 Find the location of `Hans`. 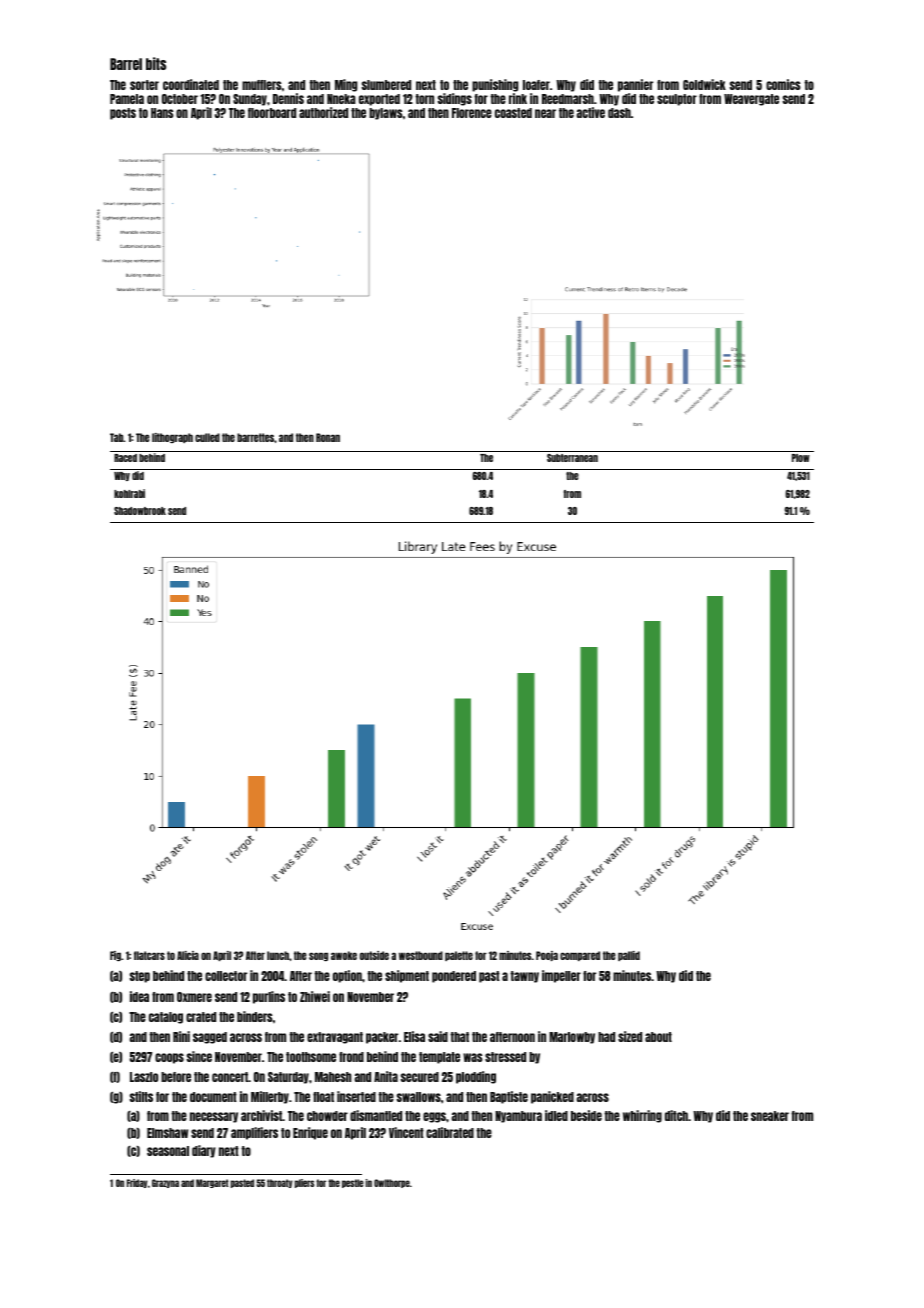

Hans is located at coordinates (162, 113).
